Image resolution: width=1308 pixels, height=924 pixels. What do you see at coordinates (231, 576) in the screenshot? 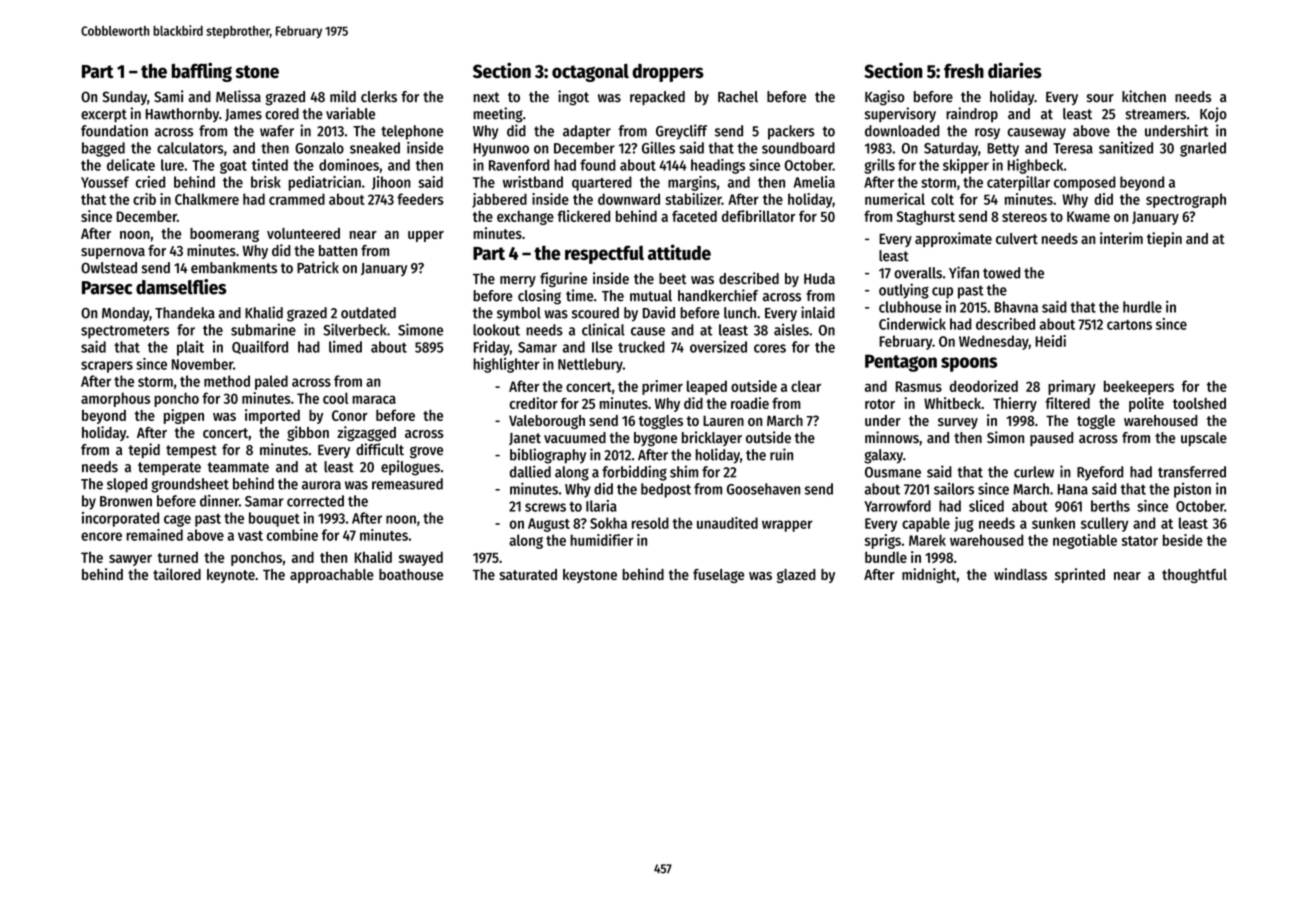
I see `keynote` at bounding box center [231, 576].
